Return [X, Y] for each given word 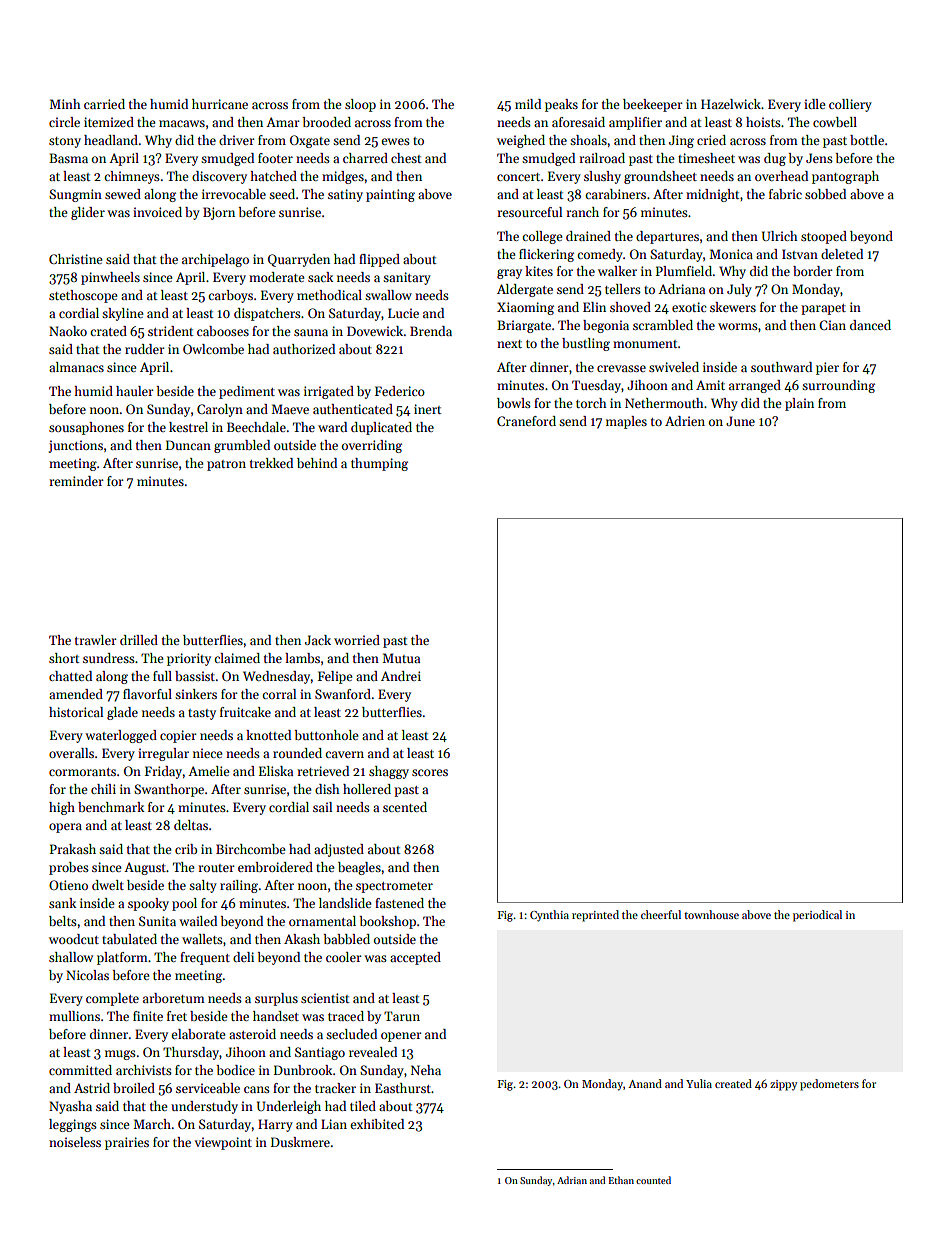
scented [405, 807]
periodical [817, 916]
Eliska [276, 771]
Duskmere [300, 1142]
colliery [850, 105]
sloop [360, 105]
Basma [68, 158]
